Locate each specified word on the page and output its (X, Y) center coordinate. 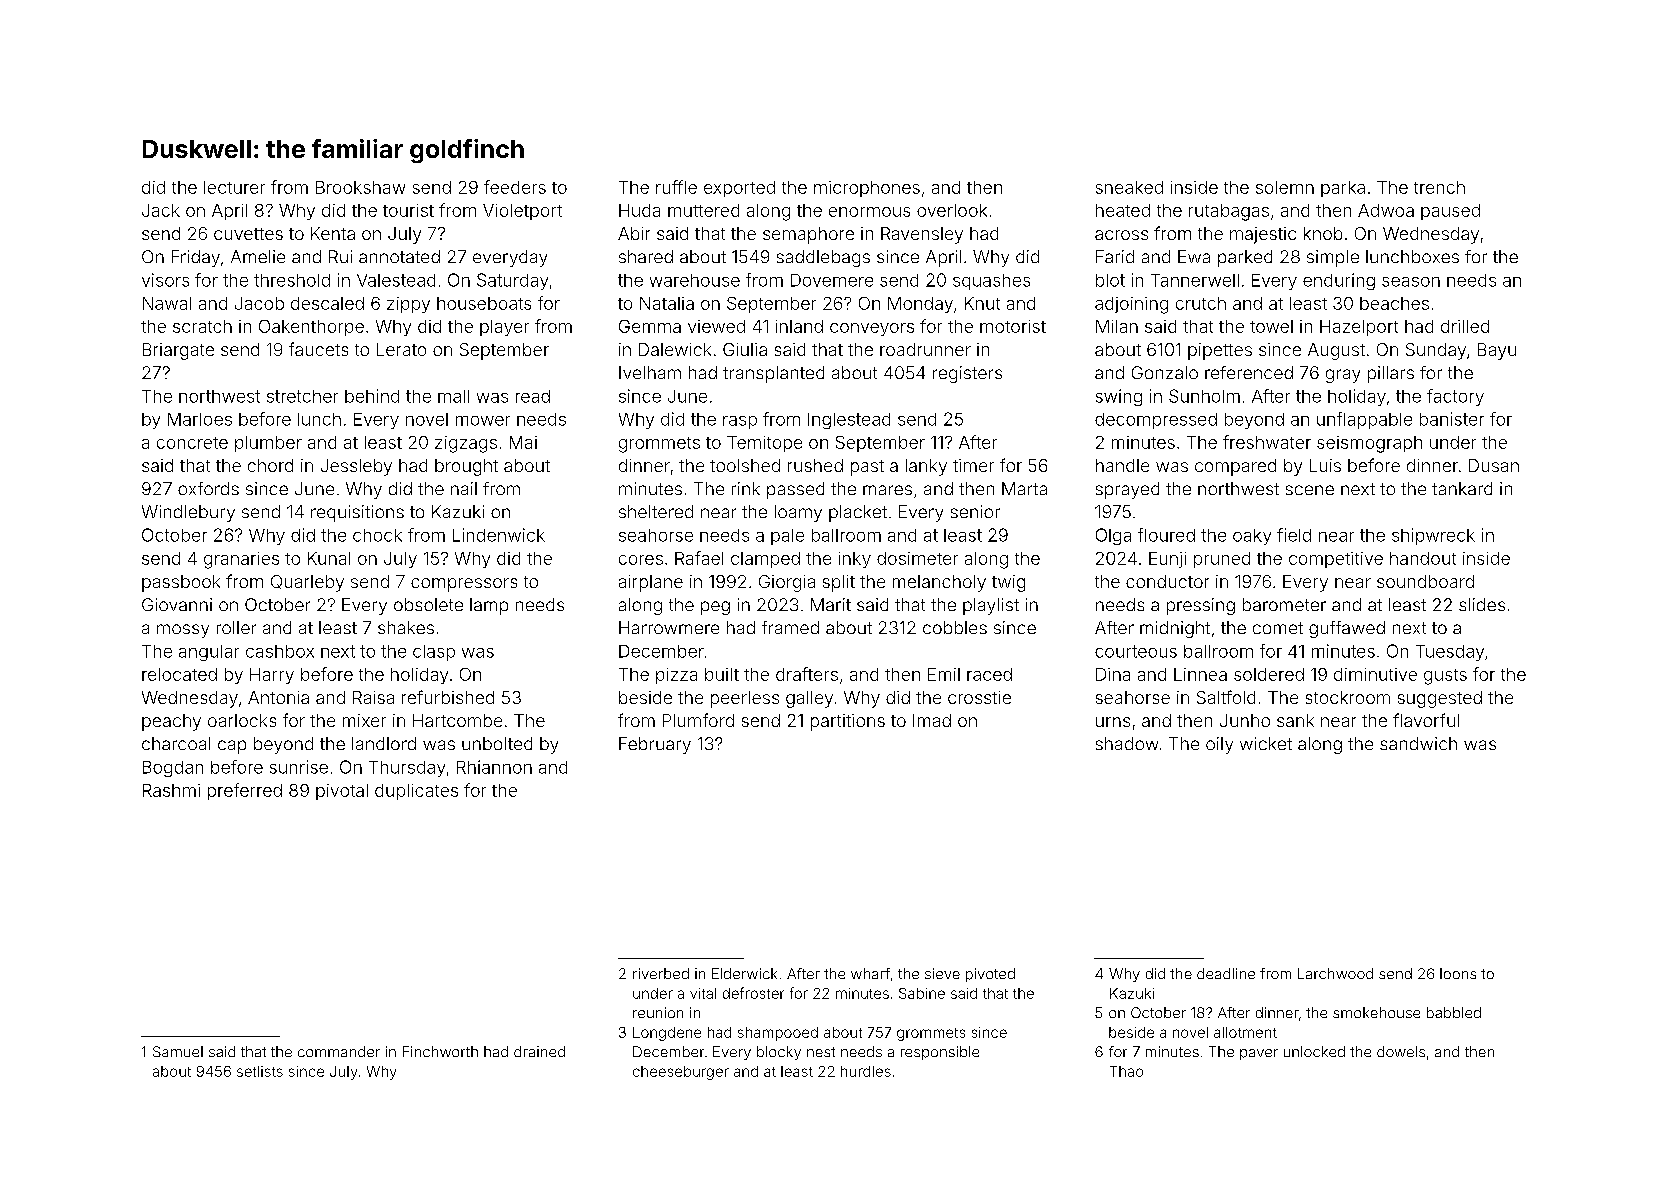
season (1411, 282)
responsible (940, 1053)
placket (858, 513)
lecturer (234, 187)
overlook (952, 210)
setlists (260, 1071)
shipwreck (1433, 536)
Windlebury (188, 513)
